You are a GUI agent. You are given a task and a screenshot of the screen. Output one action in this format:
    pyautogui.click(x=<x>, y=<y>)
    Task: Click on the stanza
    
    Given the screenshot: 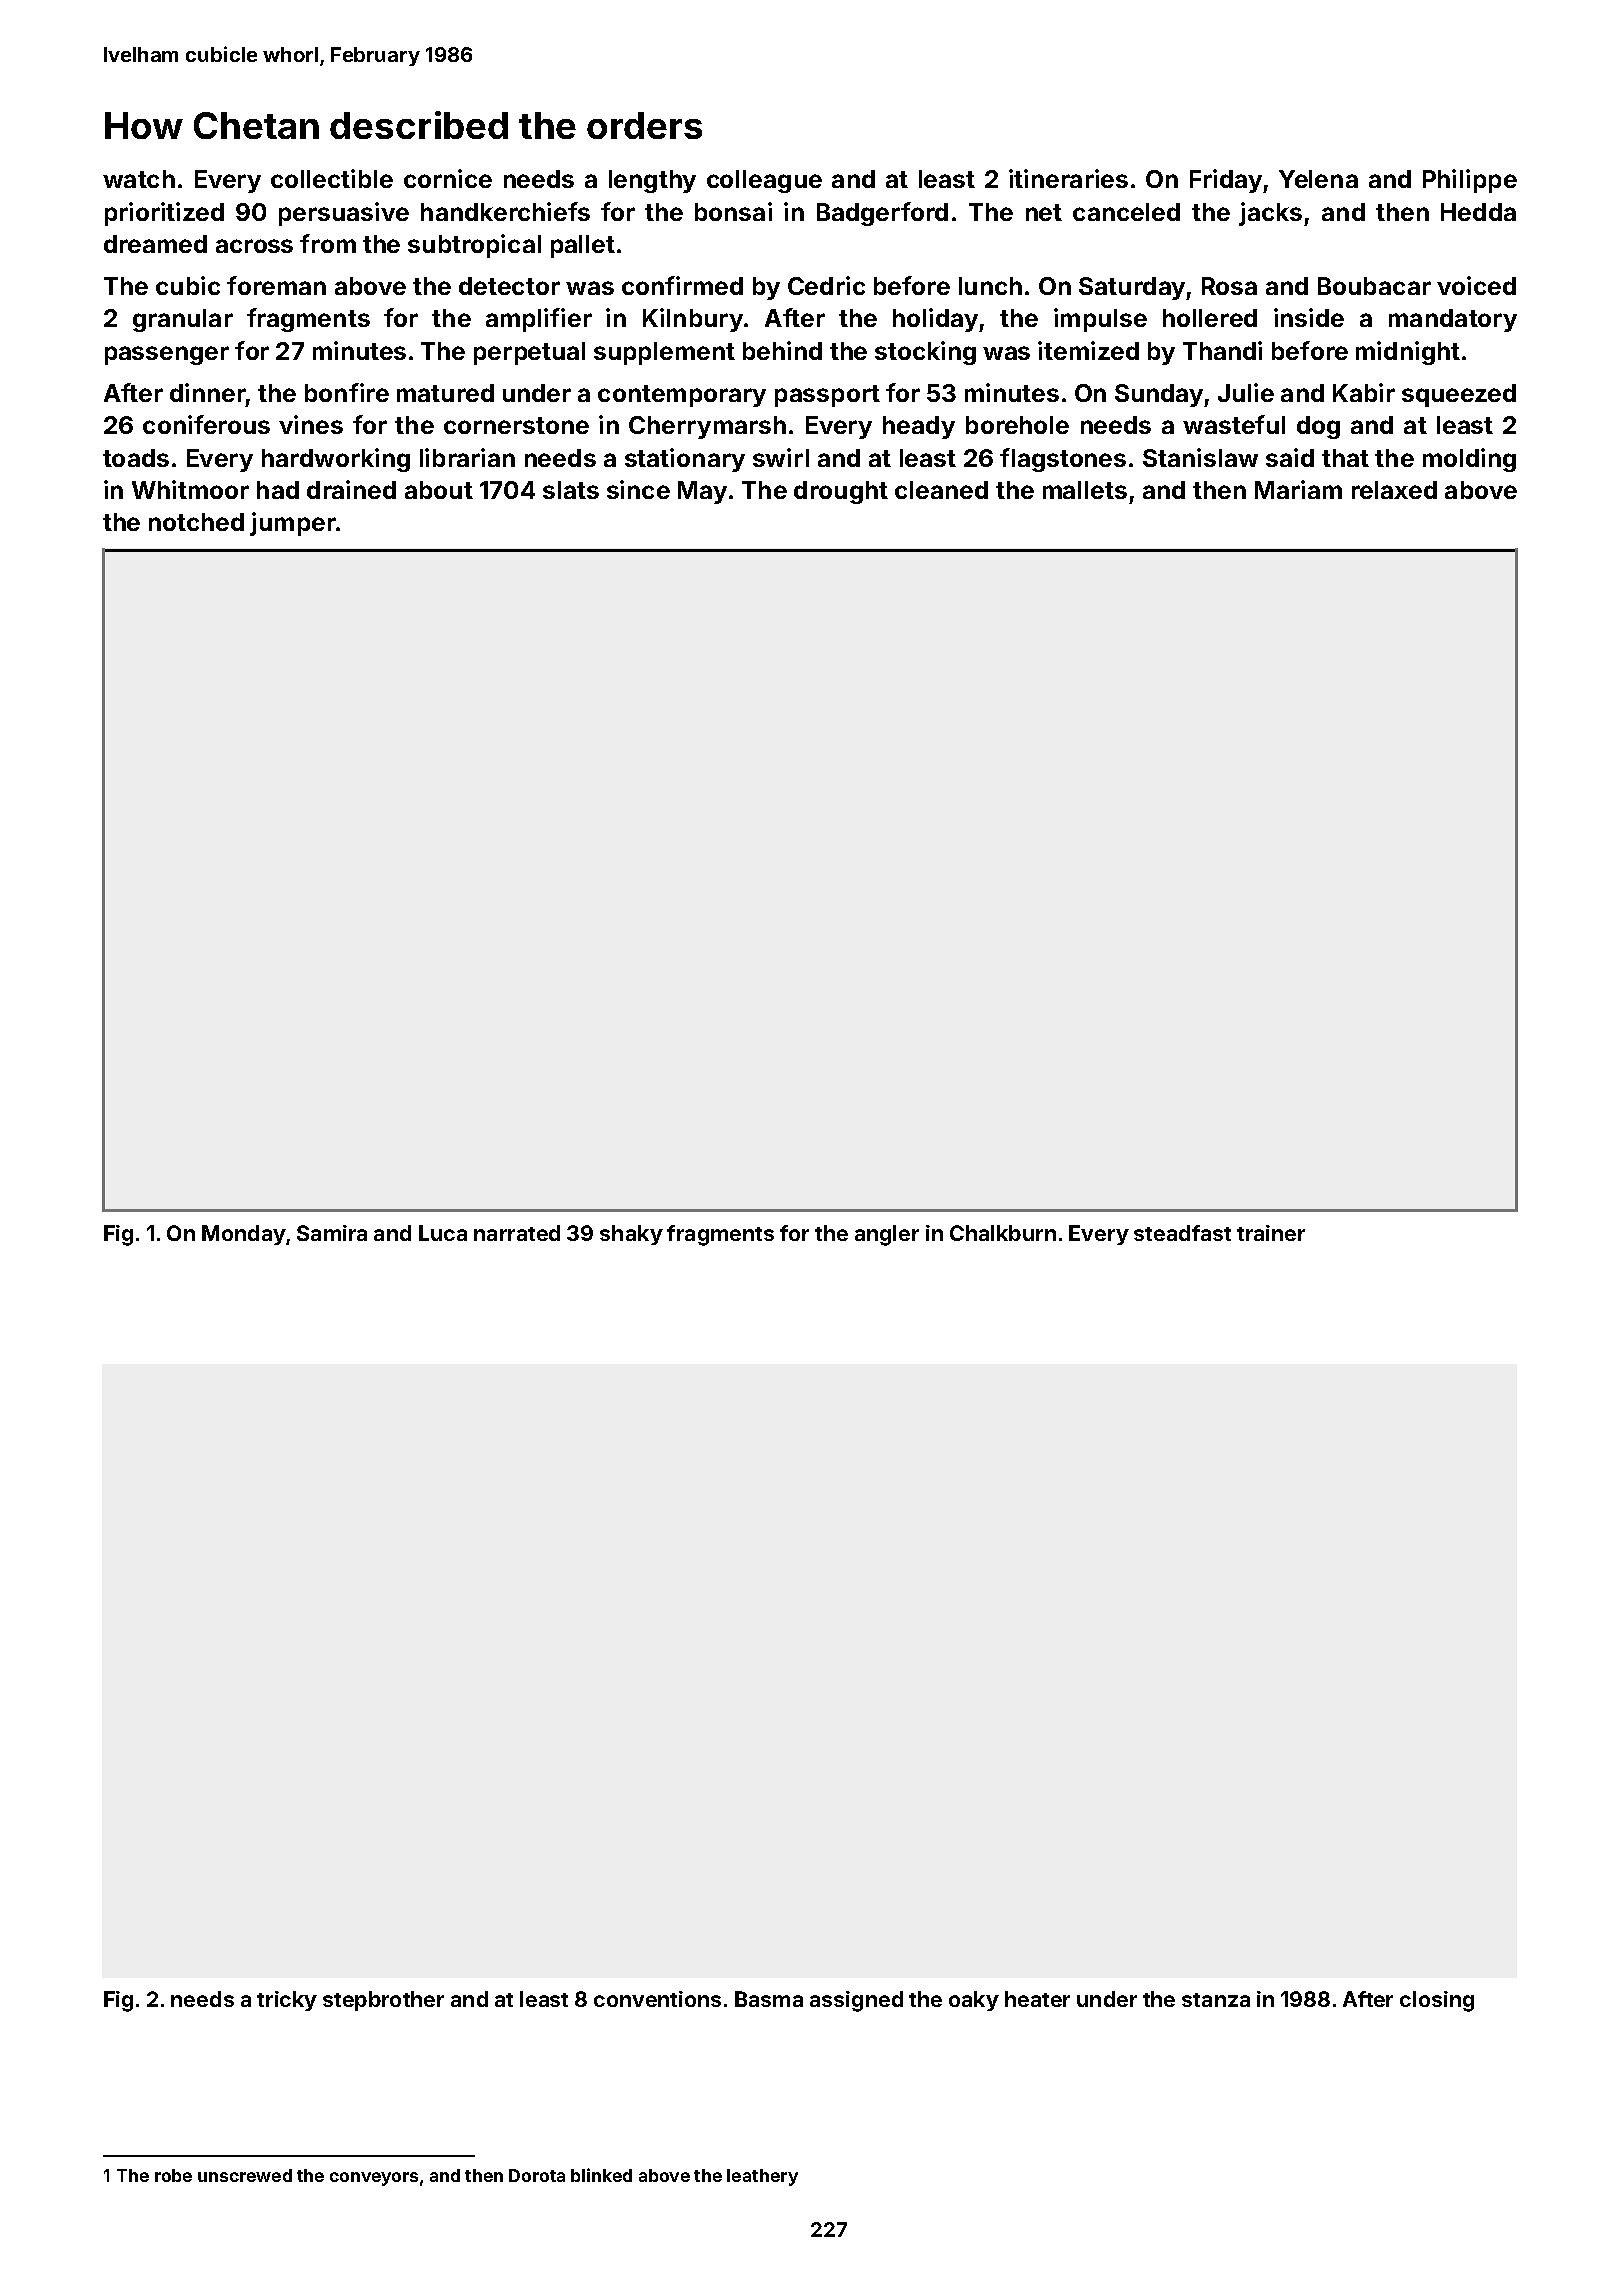 What is the action you would take?
    pyautogui.click(x=1216, y=2000)
